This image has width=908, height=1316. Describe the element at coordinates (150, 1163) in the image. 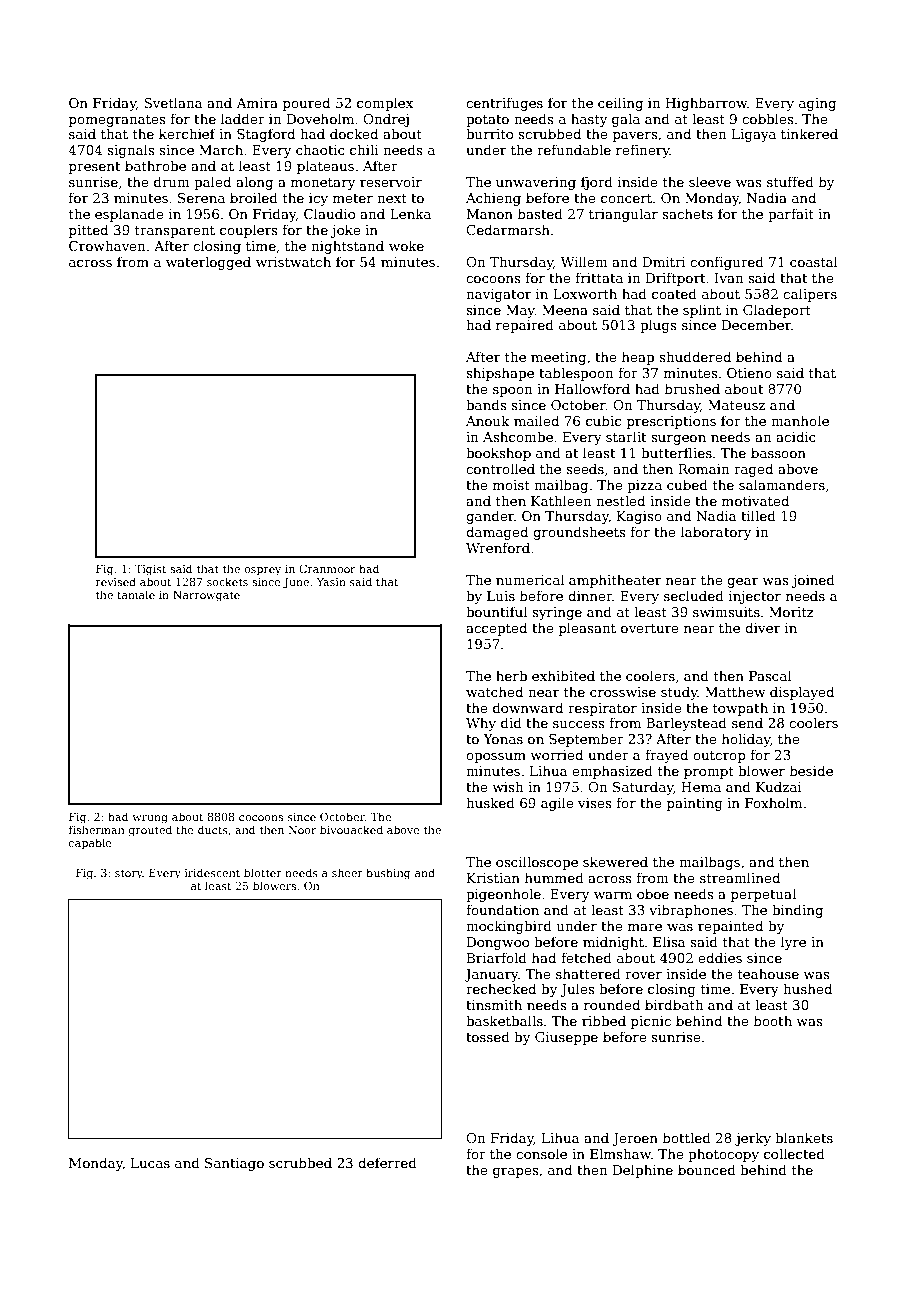

I see `Lucas` at that location.
